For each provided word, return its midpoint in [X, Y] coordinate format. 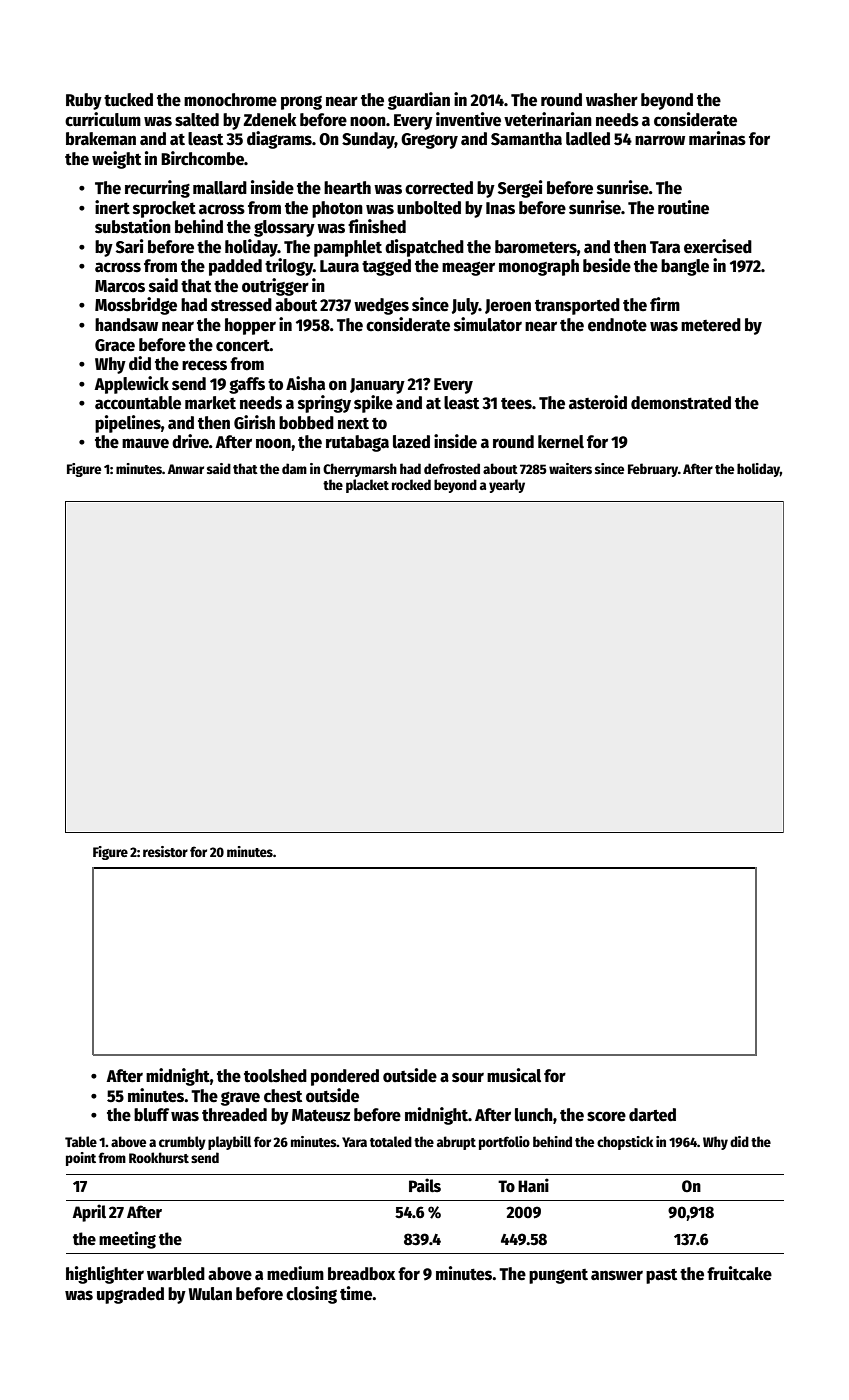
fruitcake [739, 1273]
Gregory [429, 141]
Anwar [186, 469]
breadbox [361, 1274]
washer [612, 100]
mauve [145, 443]
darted [652, 1115]
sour [468, 1077]
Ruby [84, 101]
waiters [570, 468]
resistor [165, 851]
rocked [411, 484]
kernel [561, 442]
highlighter [105, 1275]
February [653, 470]
